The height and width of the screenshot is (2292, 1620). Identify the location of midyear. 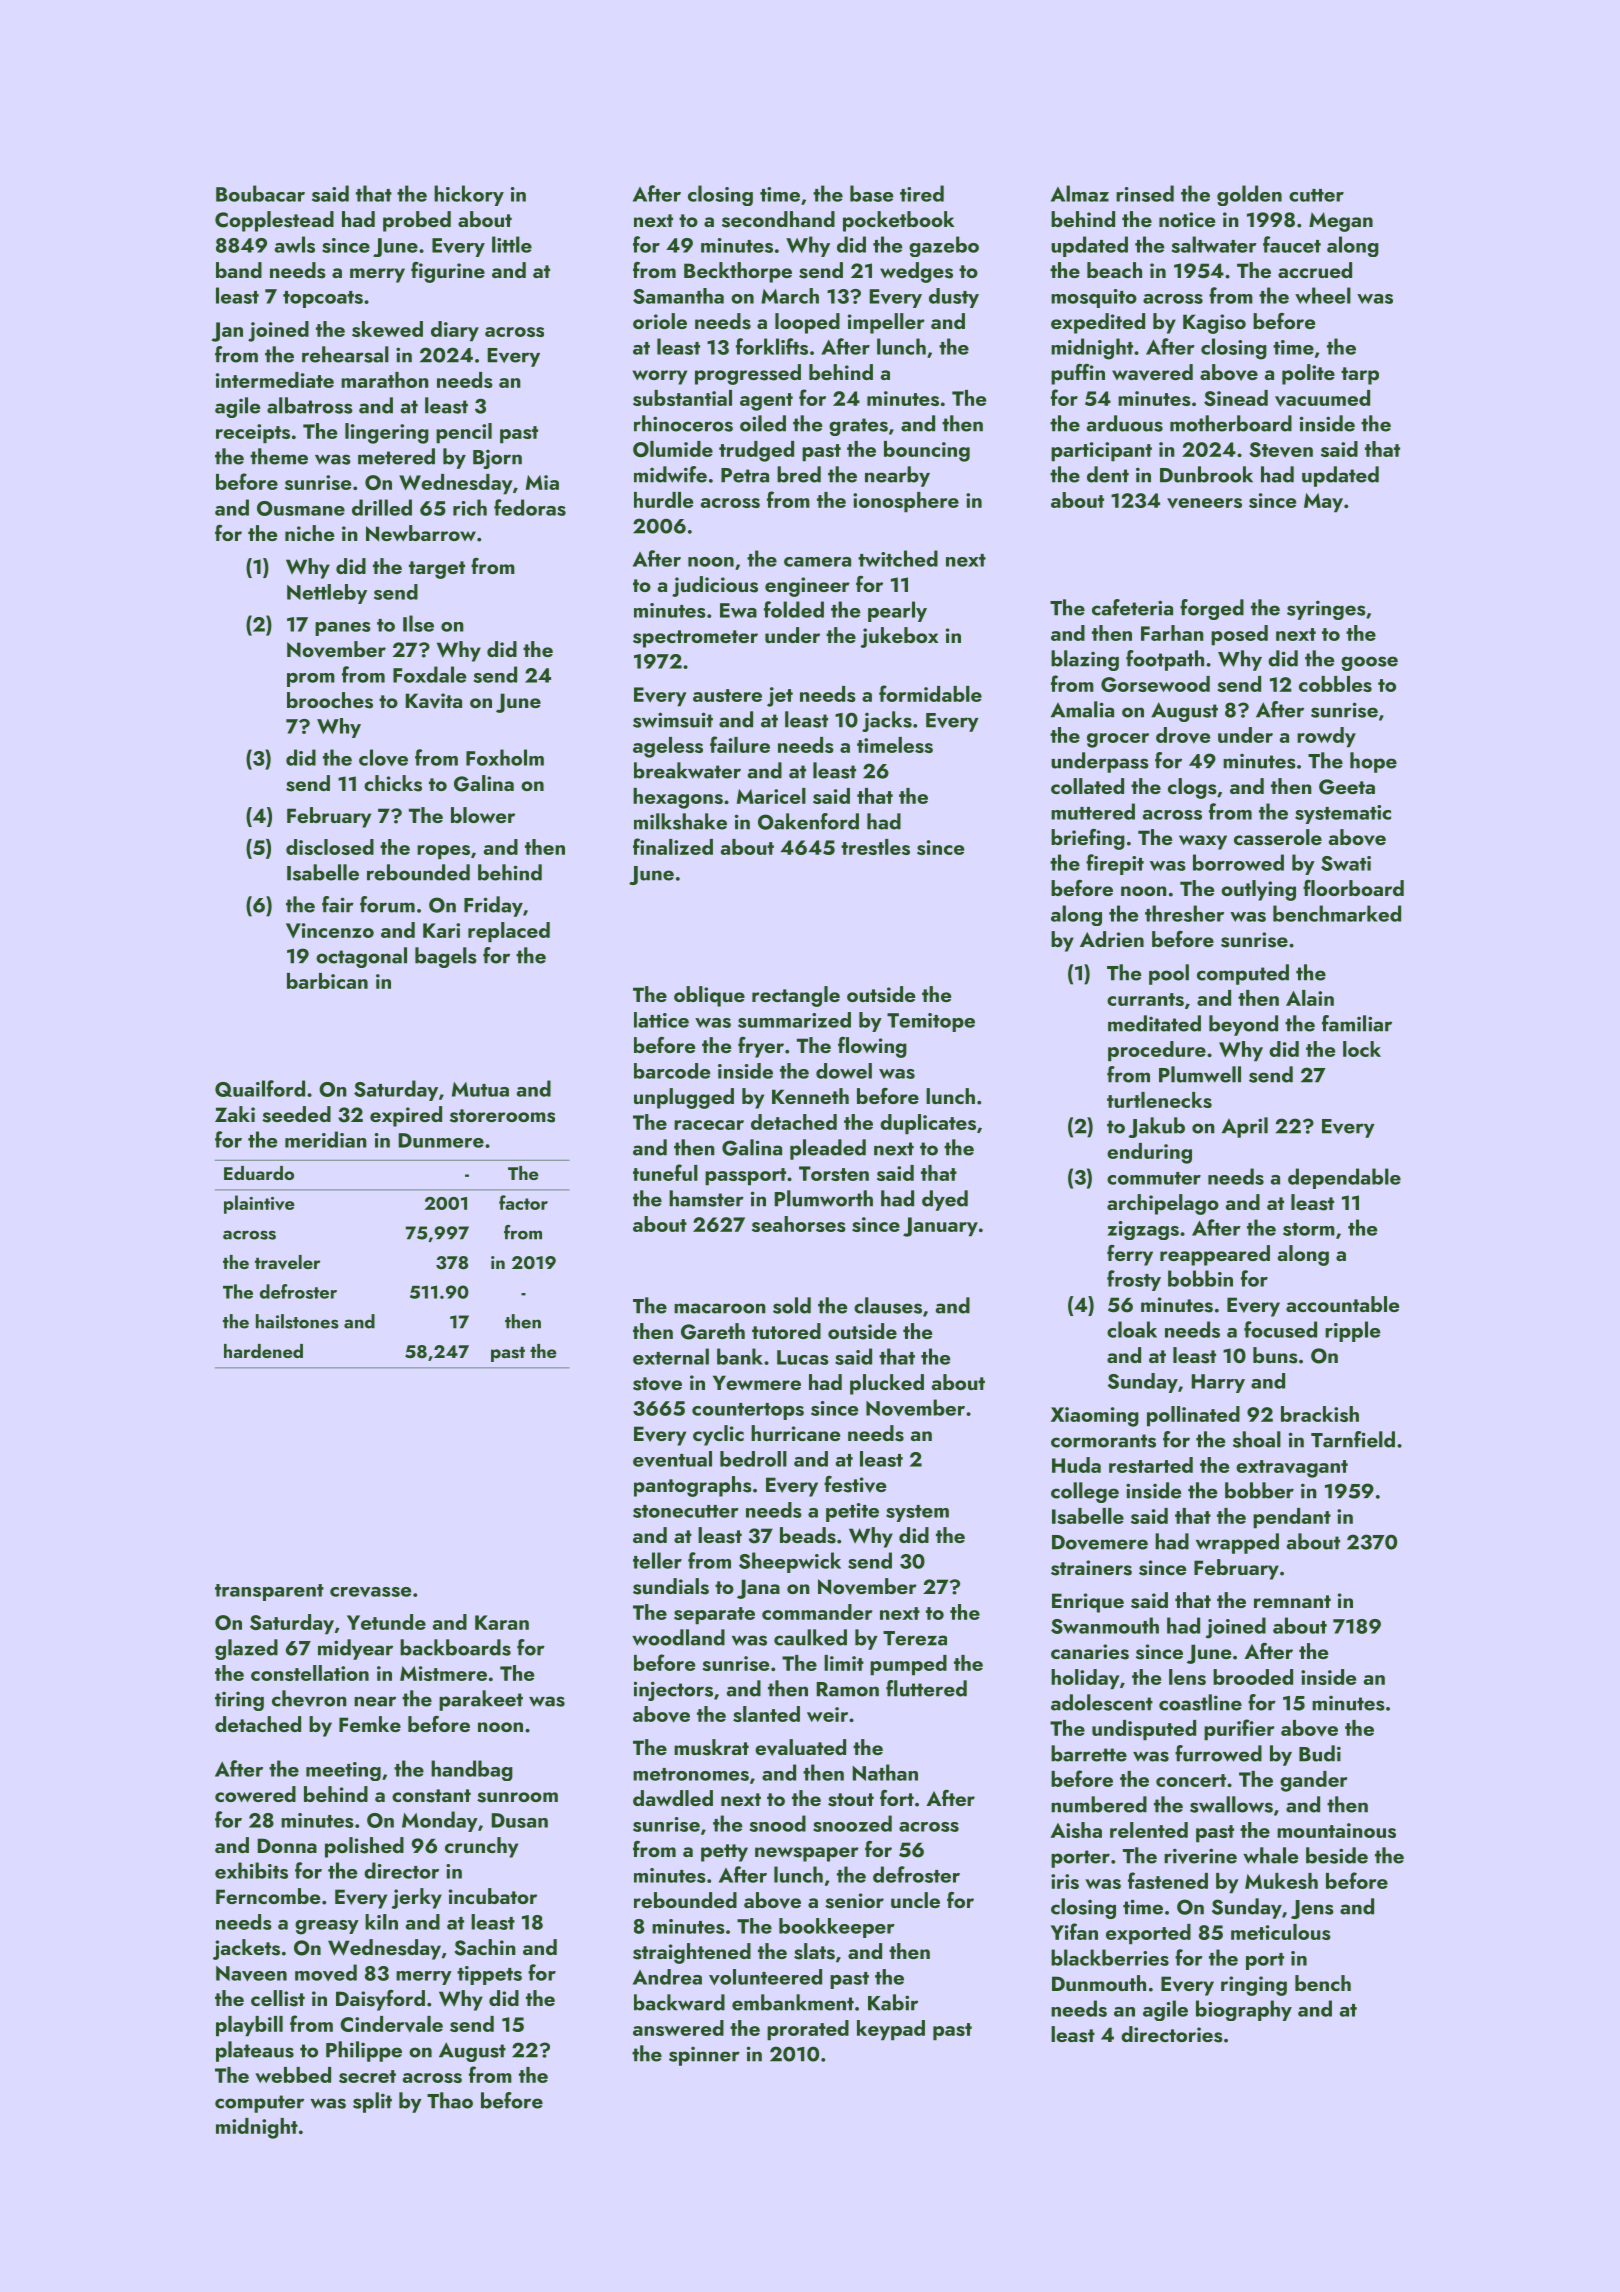
(355, 1649).
